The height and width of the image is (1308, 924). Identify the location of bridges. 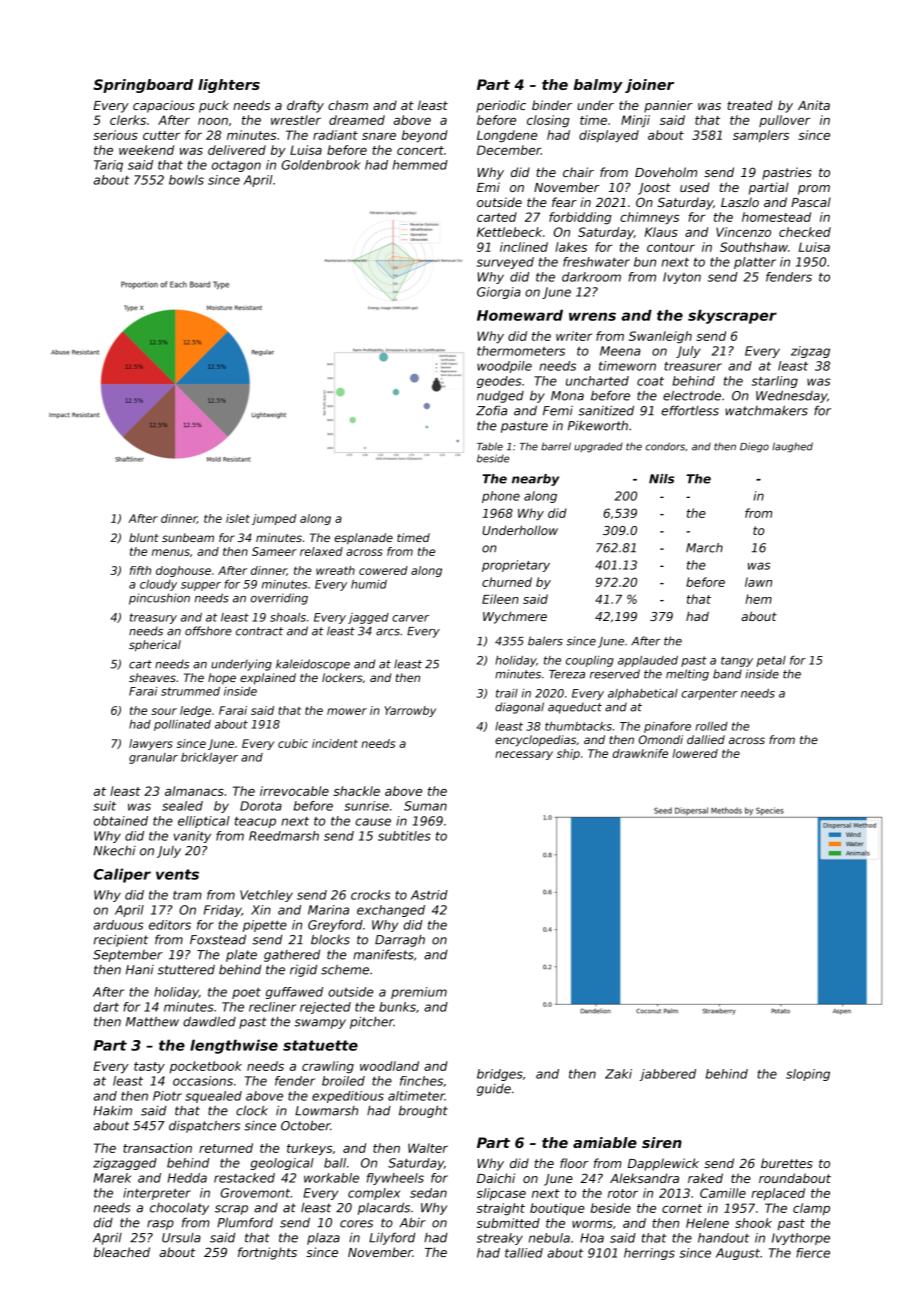
(500, 1075).
